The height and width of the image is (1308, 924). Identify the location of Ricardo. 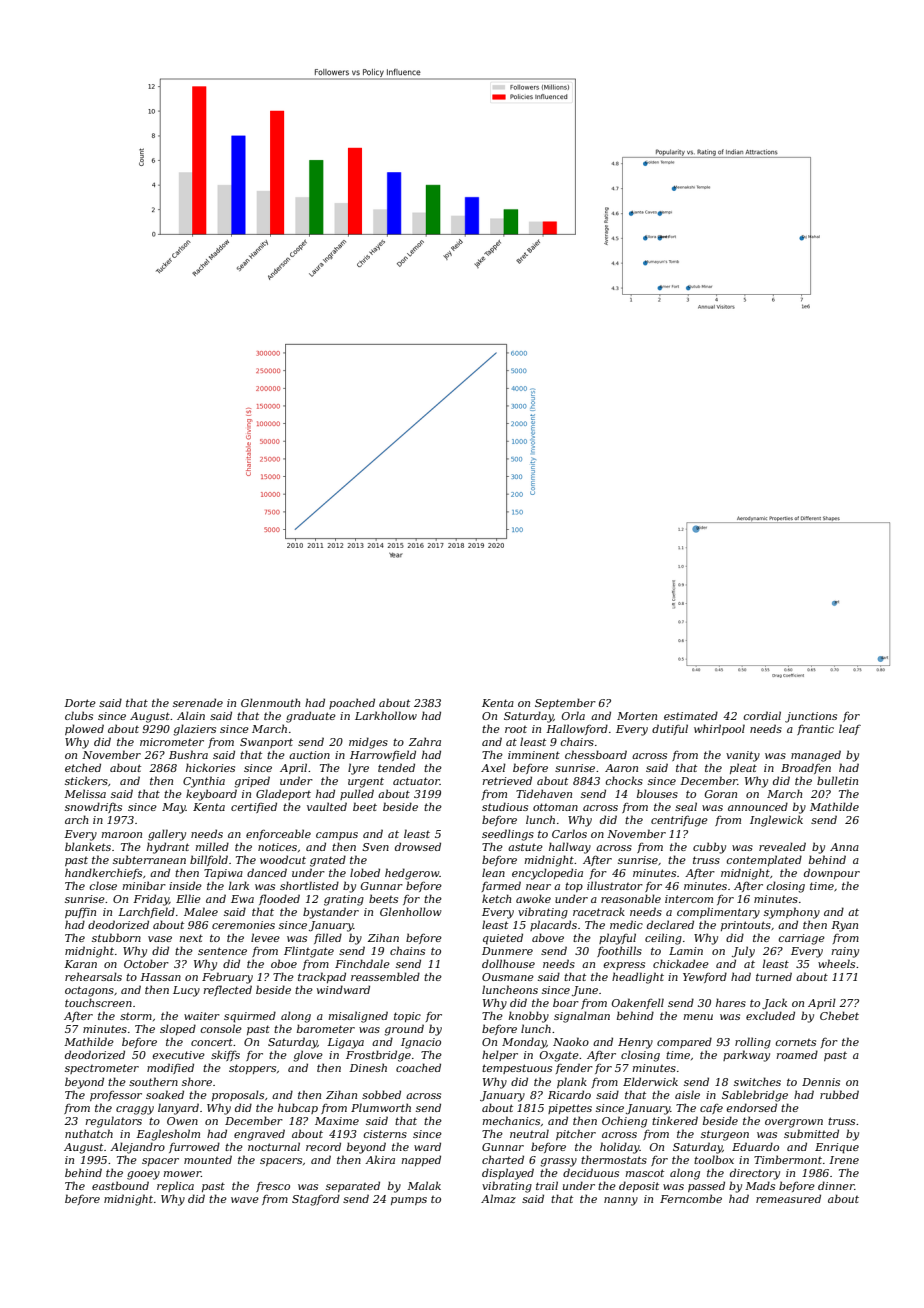
(569, 1094).
